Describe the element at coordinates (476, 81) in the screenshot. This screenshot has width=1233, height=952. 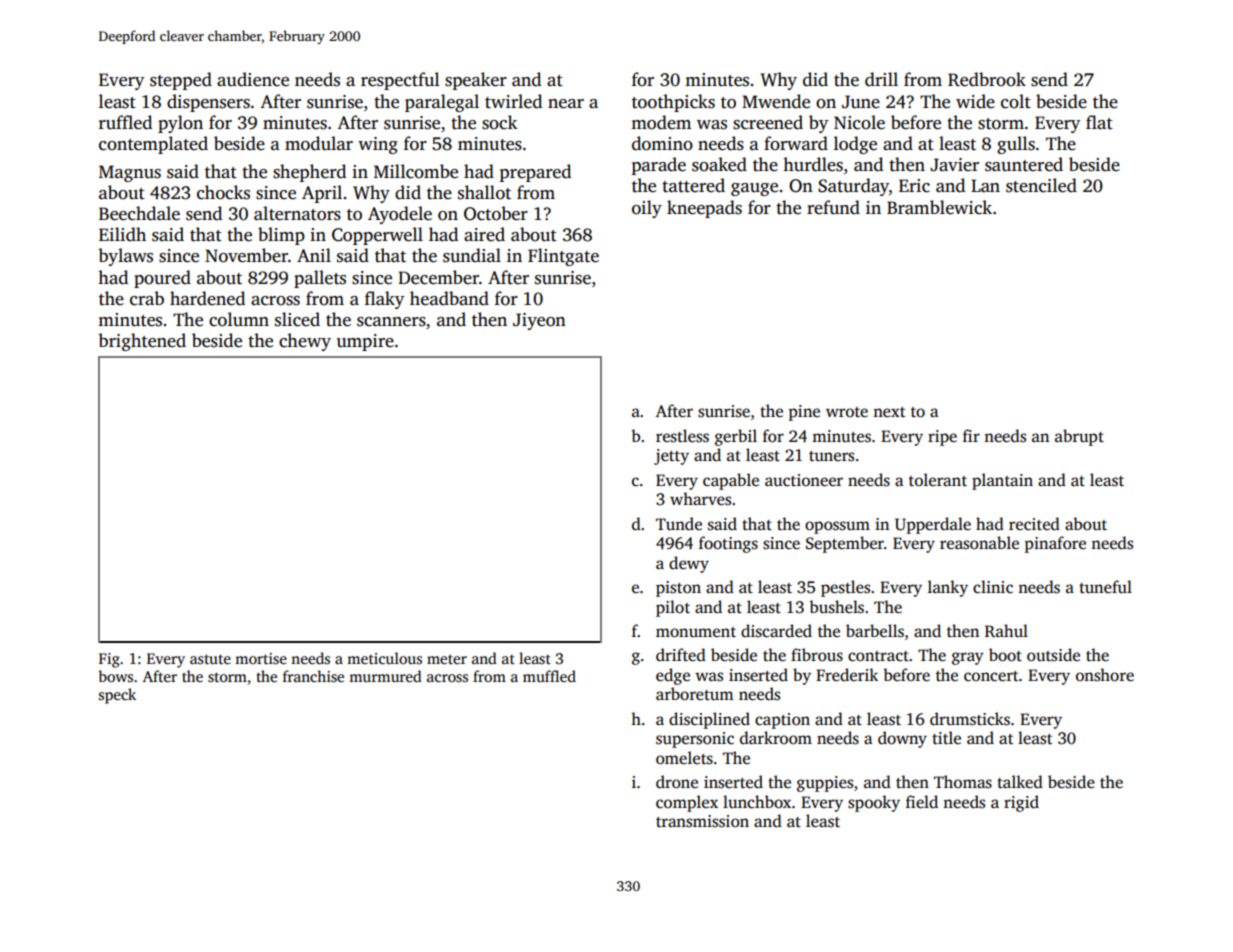
I see `speaker` at that location.
